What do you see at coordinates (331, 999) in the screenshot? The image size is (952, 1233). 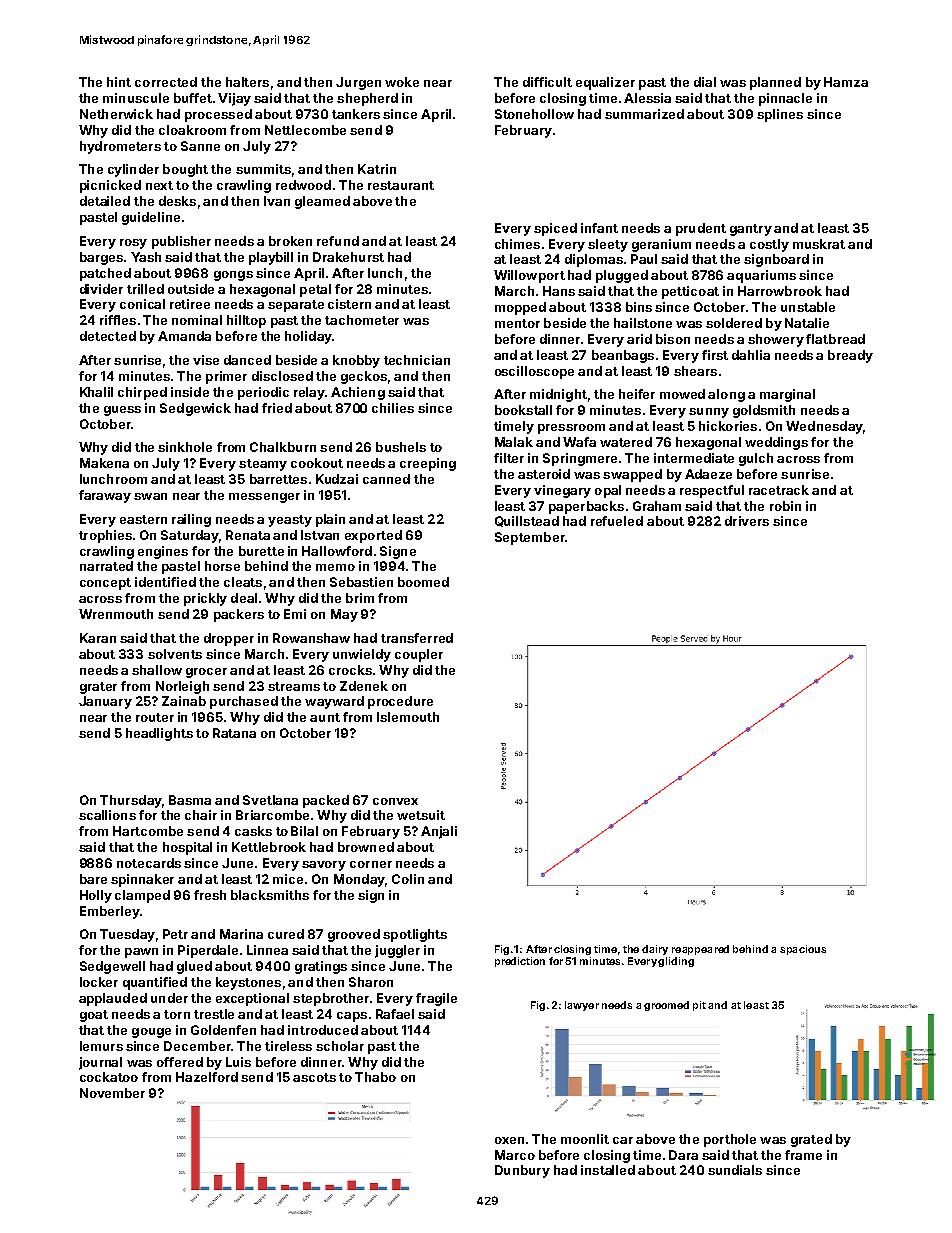 I see `stepbrother` at bounding box center [331, 999].
